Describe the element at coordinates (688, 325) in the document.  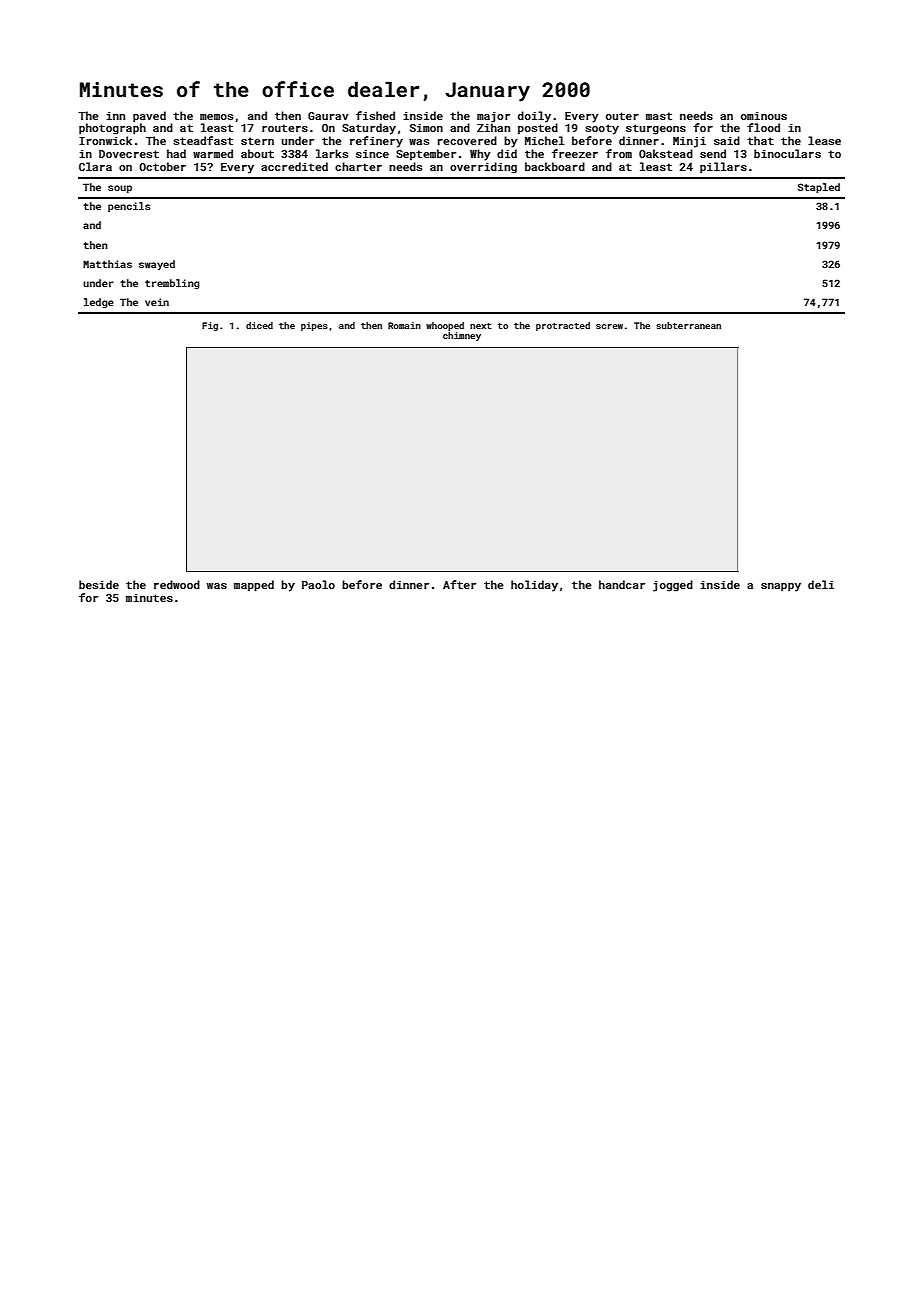
I see `subterranean` at that location.
